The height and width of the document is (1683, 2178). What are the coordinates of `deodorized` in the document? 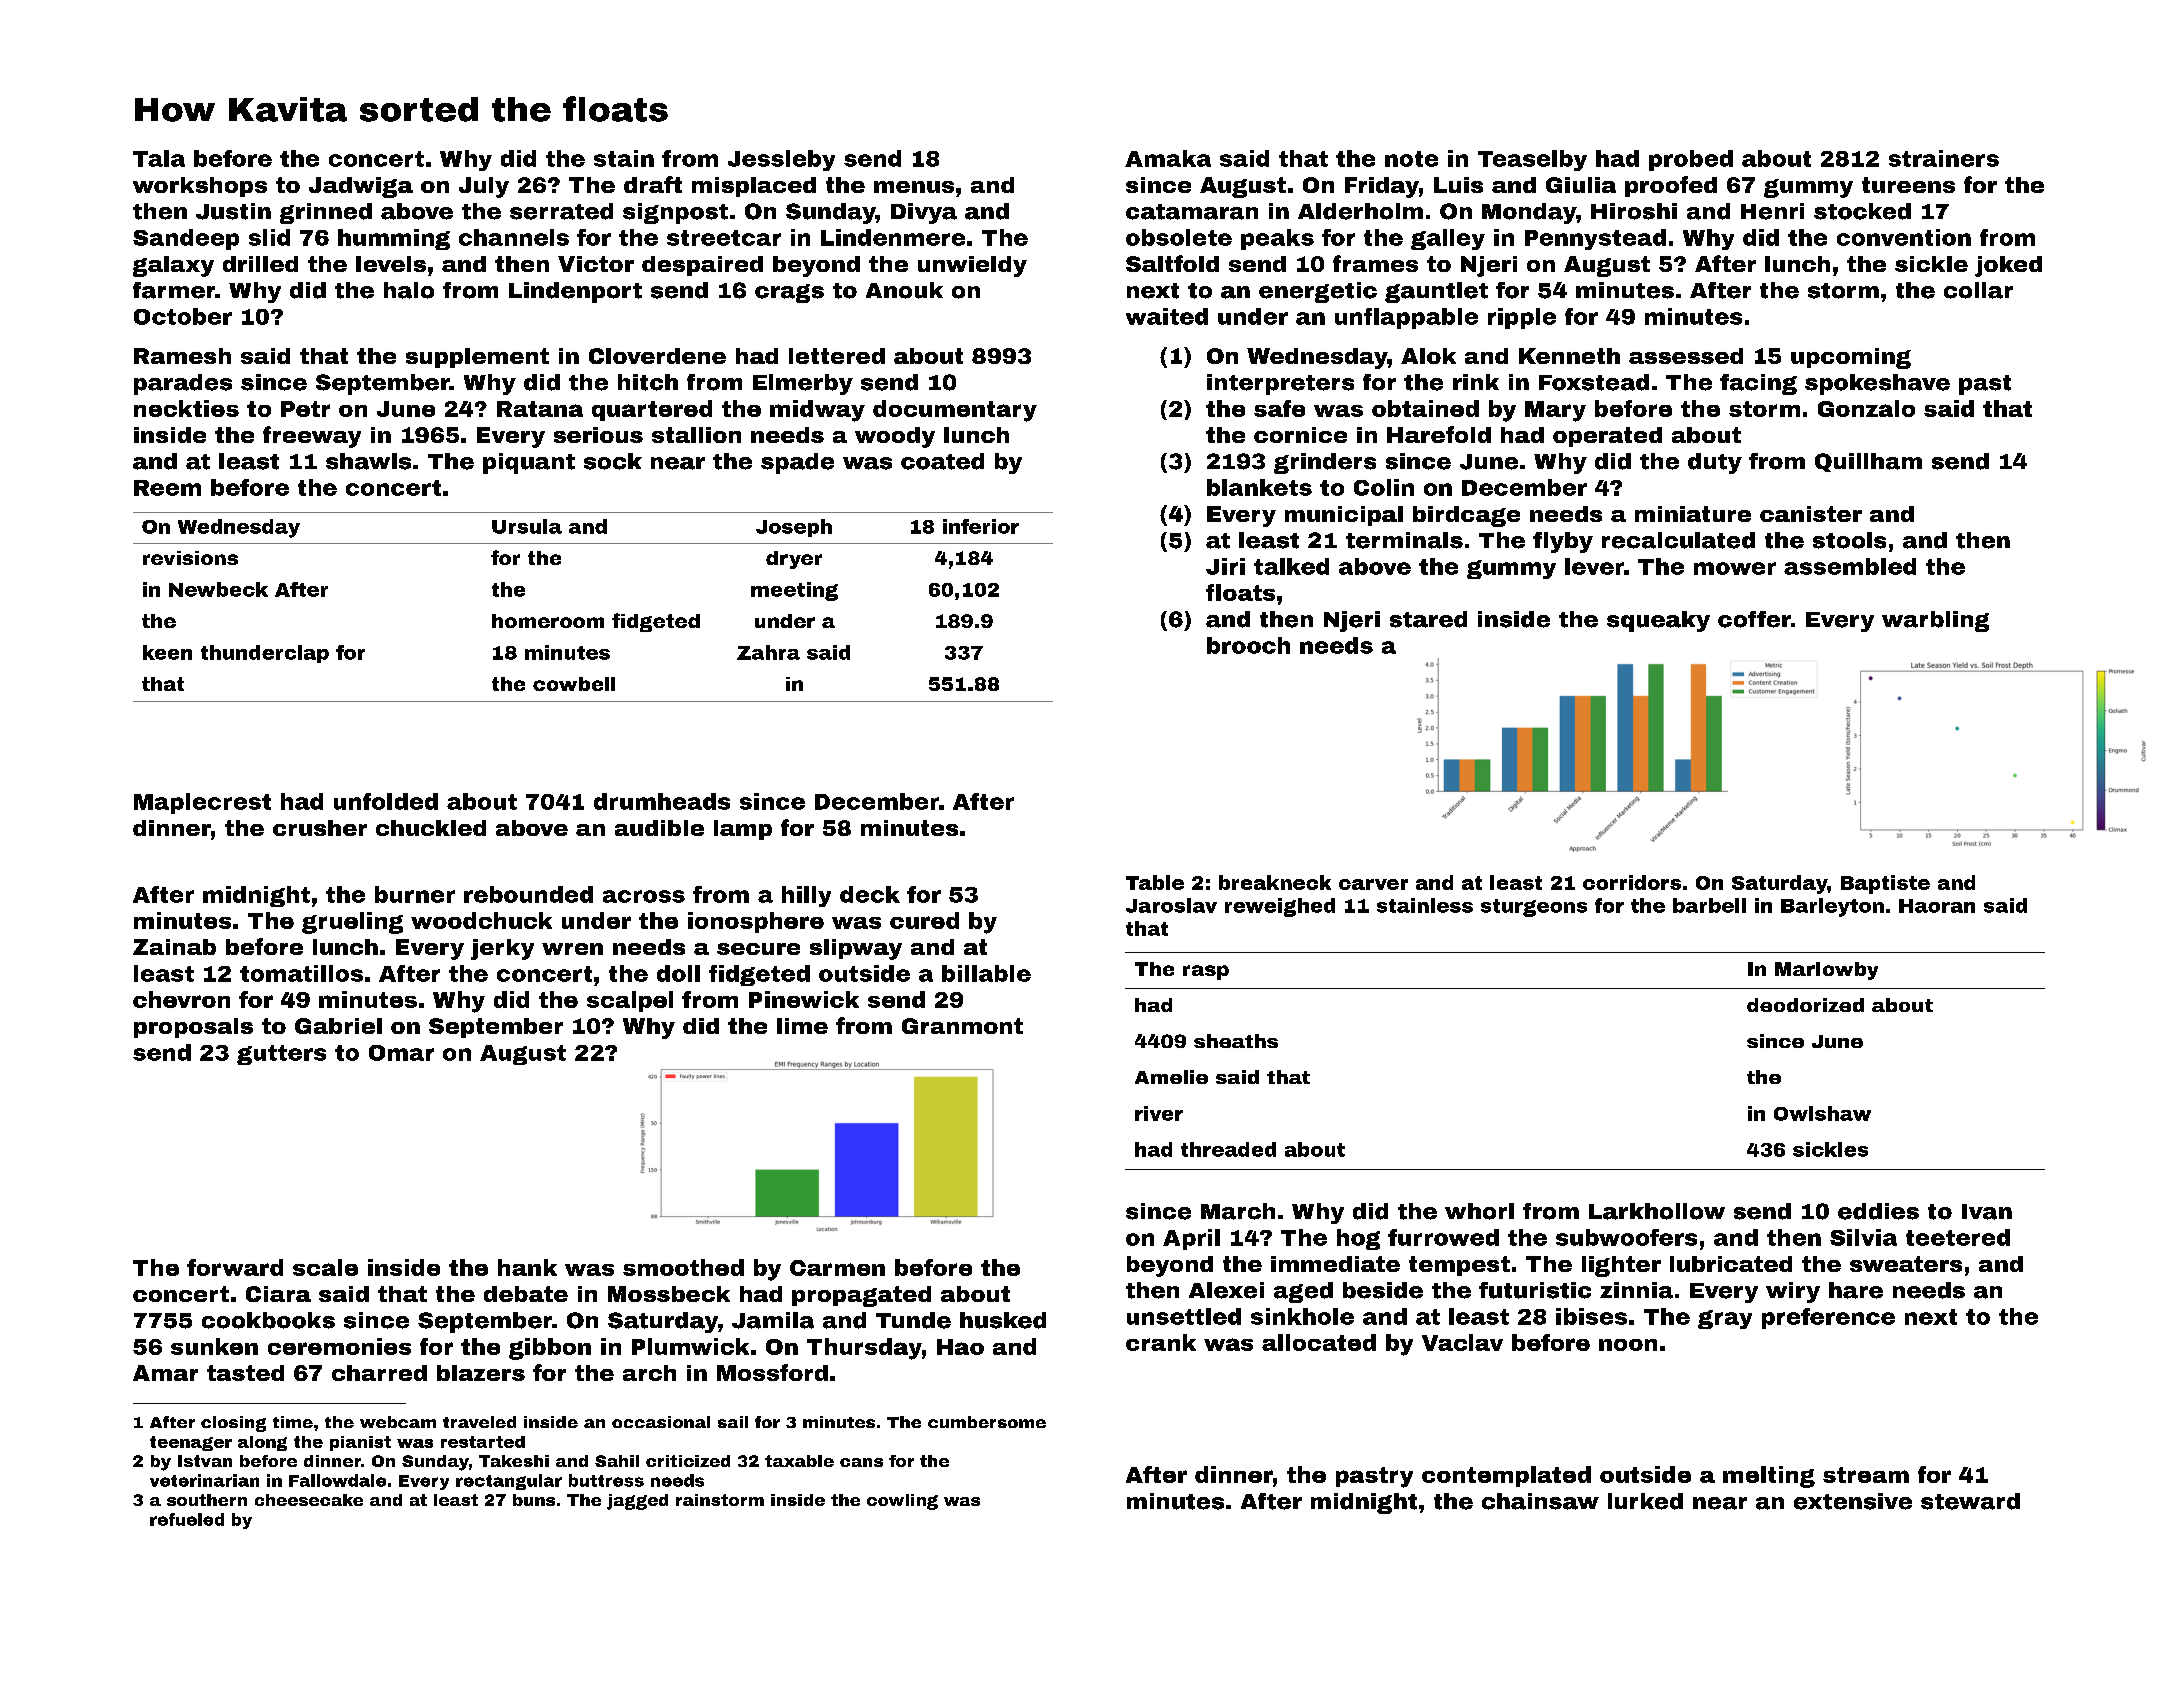 It's located at (1805, 1005).
